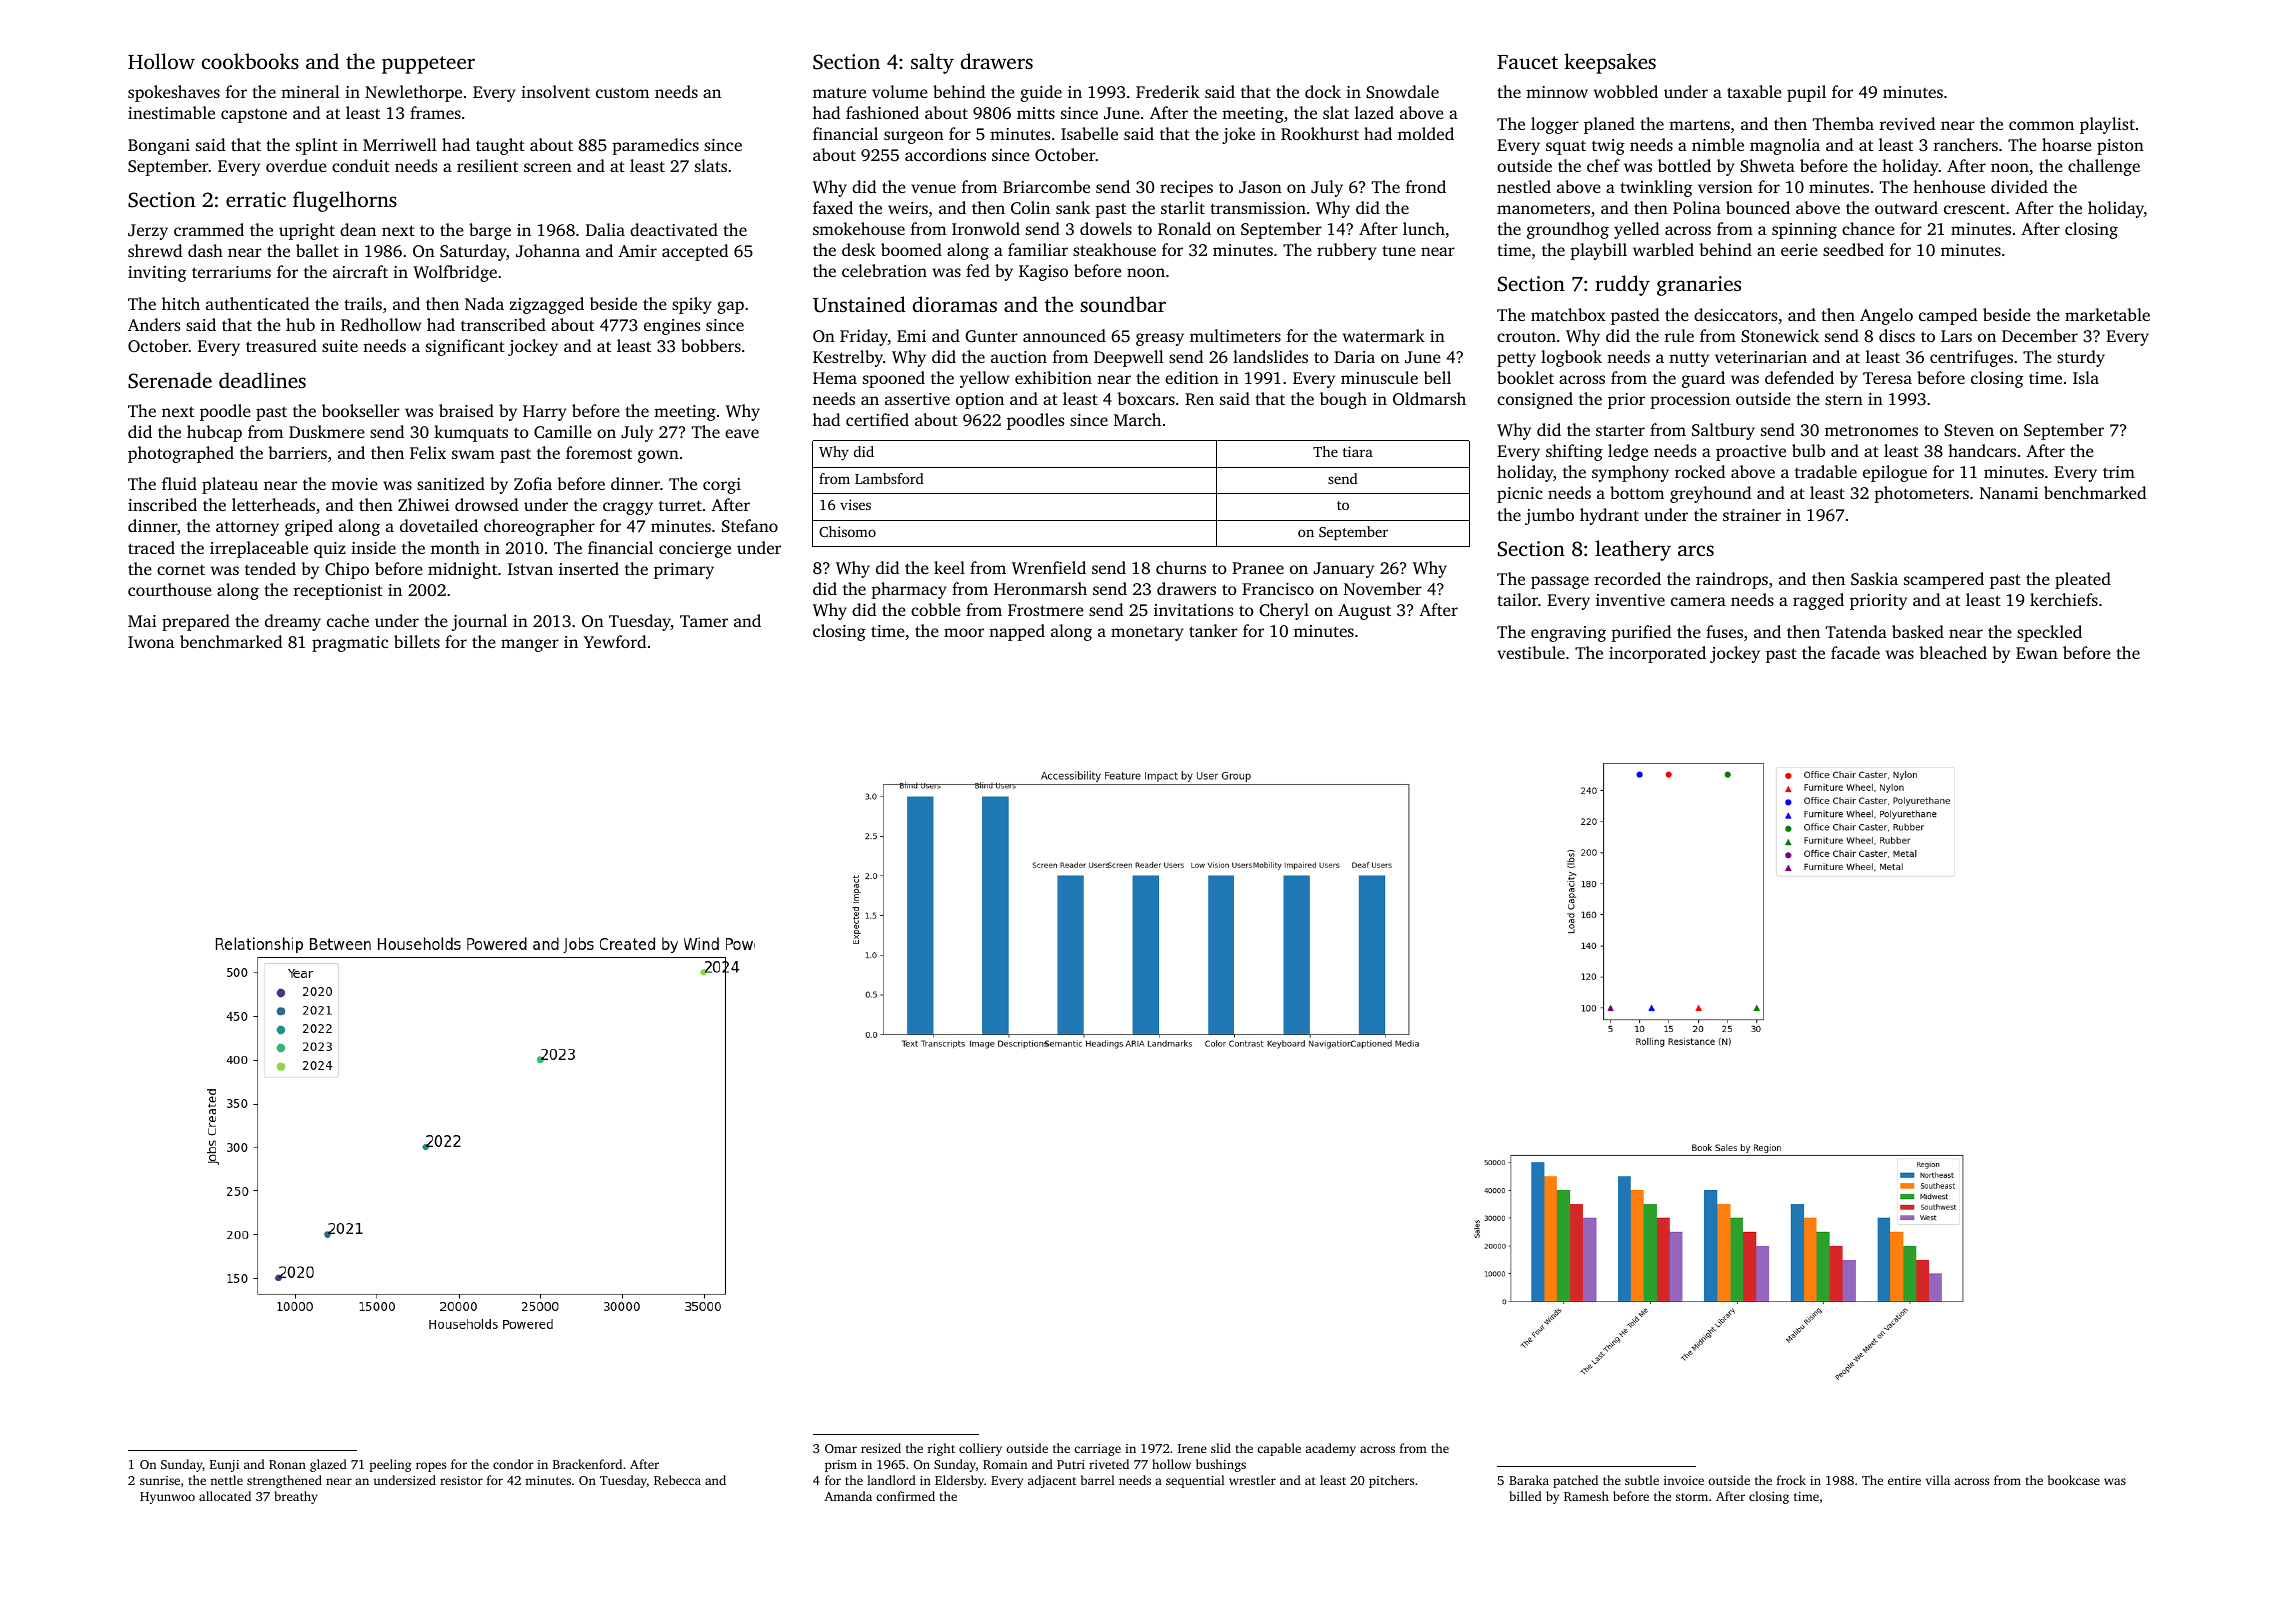 This screenshot has width=2282, height=1614. Describe the element at coordinates (513, 1464) in the screenshot. I see `condor` at that location.
